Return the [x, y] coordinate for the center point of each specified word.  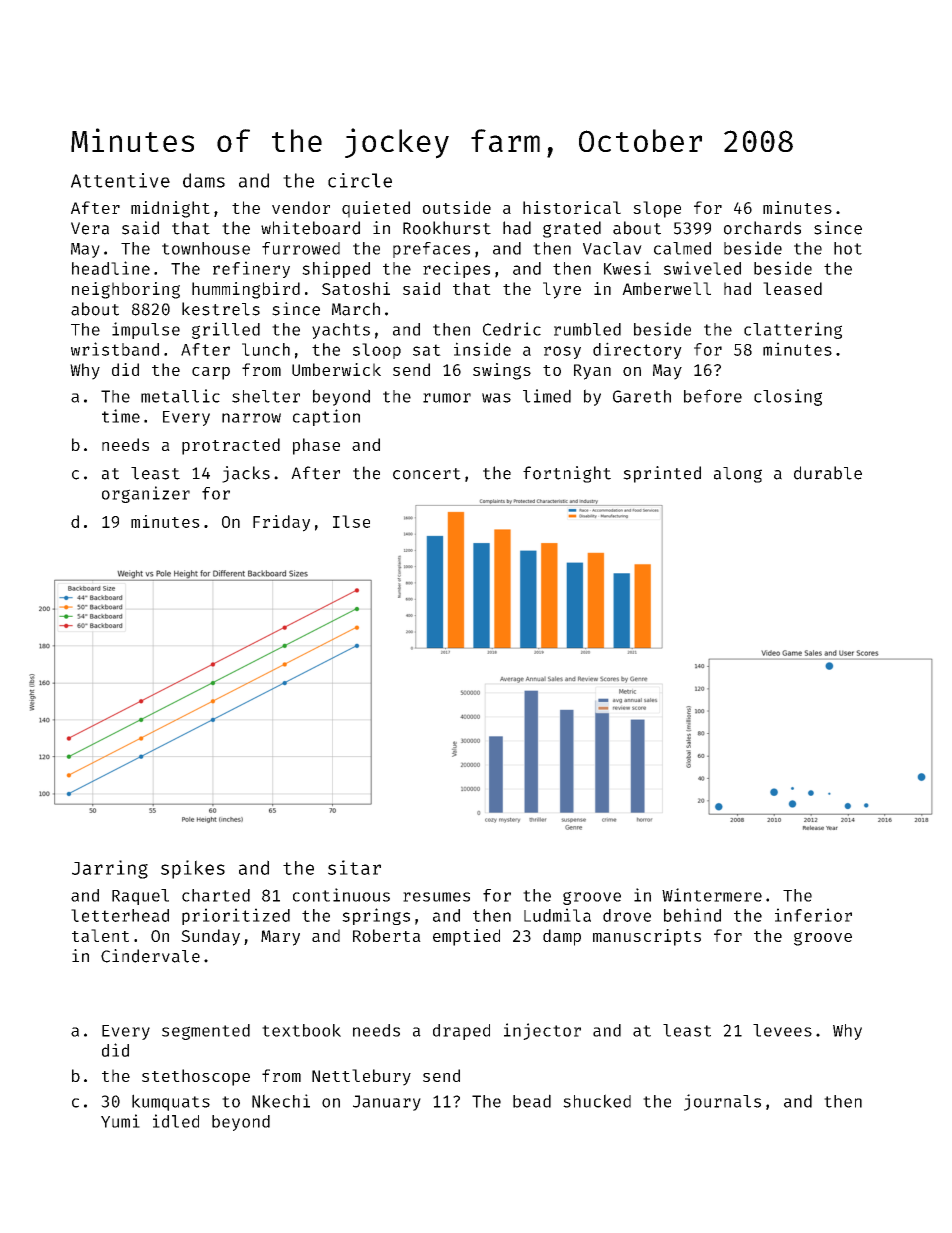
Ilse [351, 521]
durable [828, 473]
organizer [146, 494]
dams [204, 180]
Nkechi [281, 1101]
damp [562, 937]
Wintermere [712, 895]
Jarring [110, 869]
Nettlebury [361, 1077]
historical [572, 207]
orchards [762, 228]
